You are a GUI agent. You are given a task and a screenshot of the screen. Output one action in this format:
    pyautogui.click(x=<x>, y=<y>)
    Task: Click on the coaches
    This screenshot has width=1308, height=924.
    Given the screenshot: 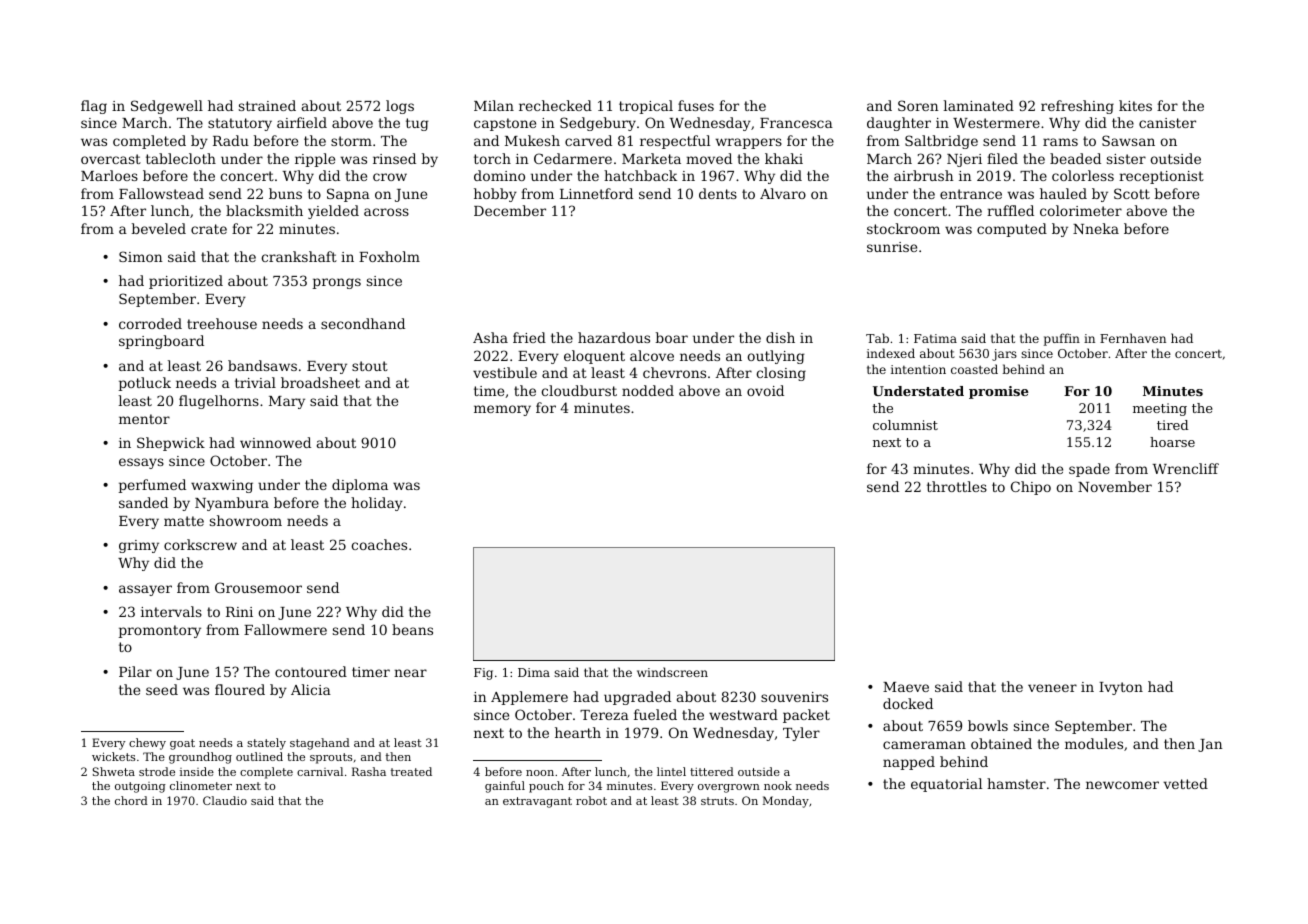 What is the action you would take?
    pyautogui.click(x=379, y=544)
